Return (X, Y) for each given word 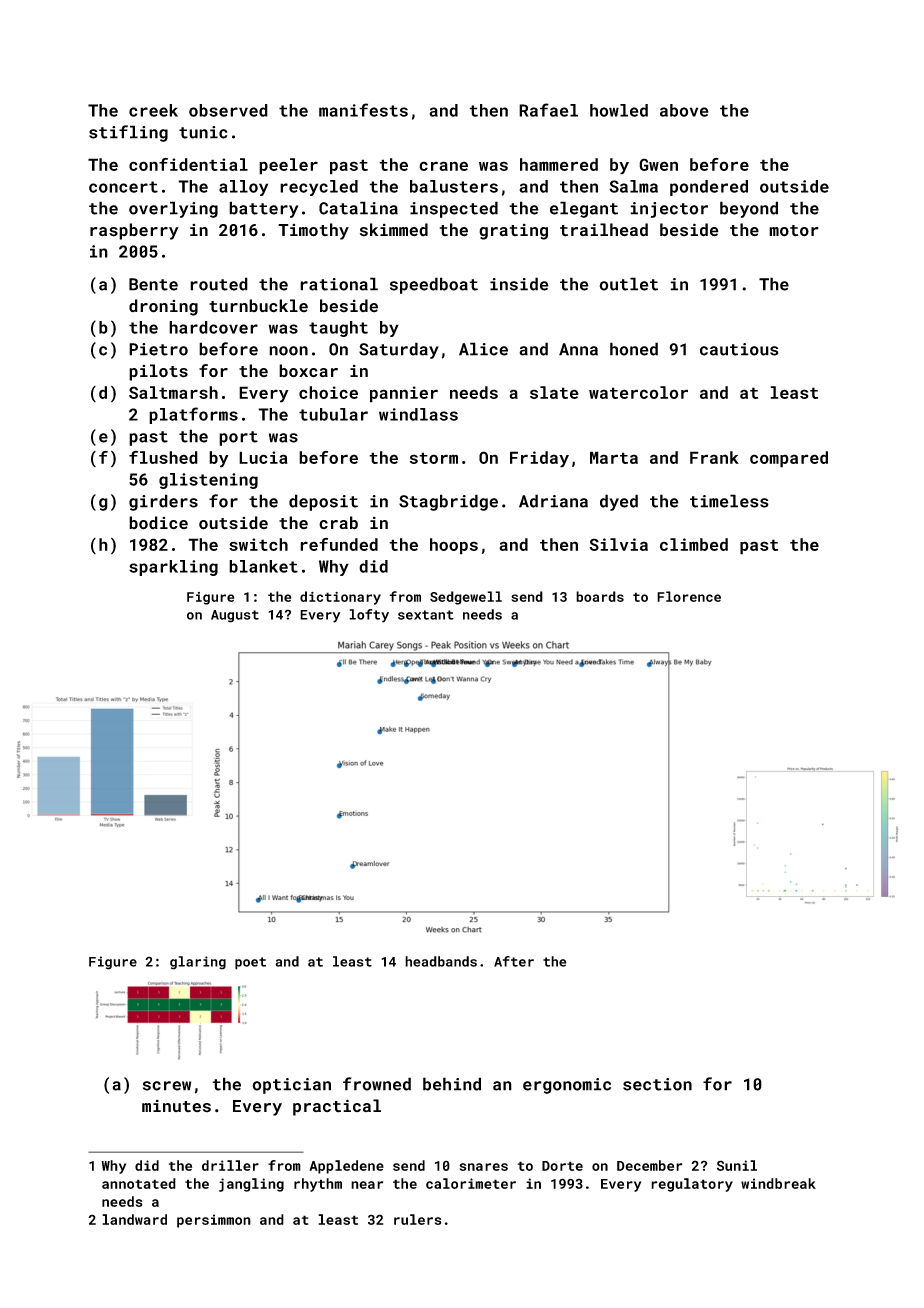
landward (134, 1219)
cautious (739, 349)
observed (228, 110)
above (684, 110)
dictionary (340, 598)
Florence (689, 596)
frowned (377, 1084)
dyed (619, 502)
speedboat (434, 285)
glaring (198, 963)
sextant (426, 615)
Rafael (548, 110)
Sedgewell (466, 598)
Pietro (158, 349)
